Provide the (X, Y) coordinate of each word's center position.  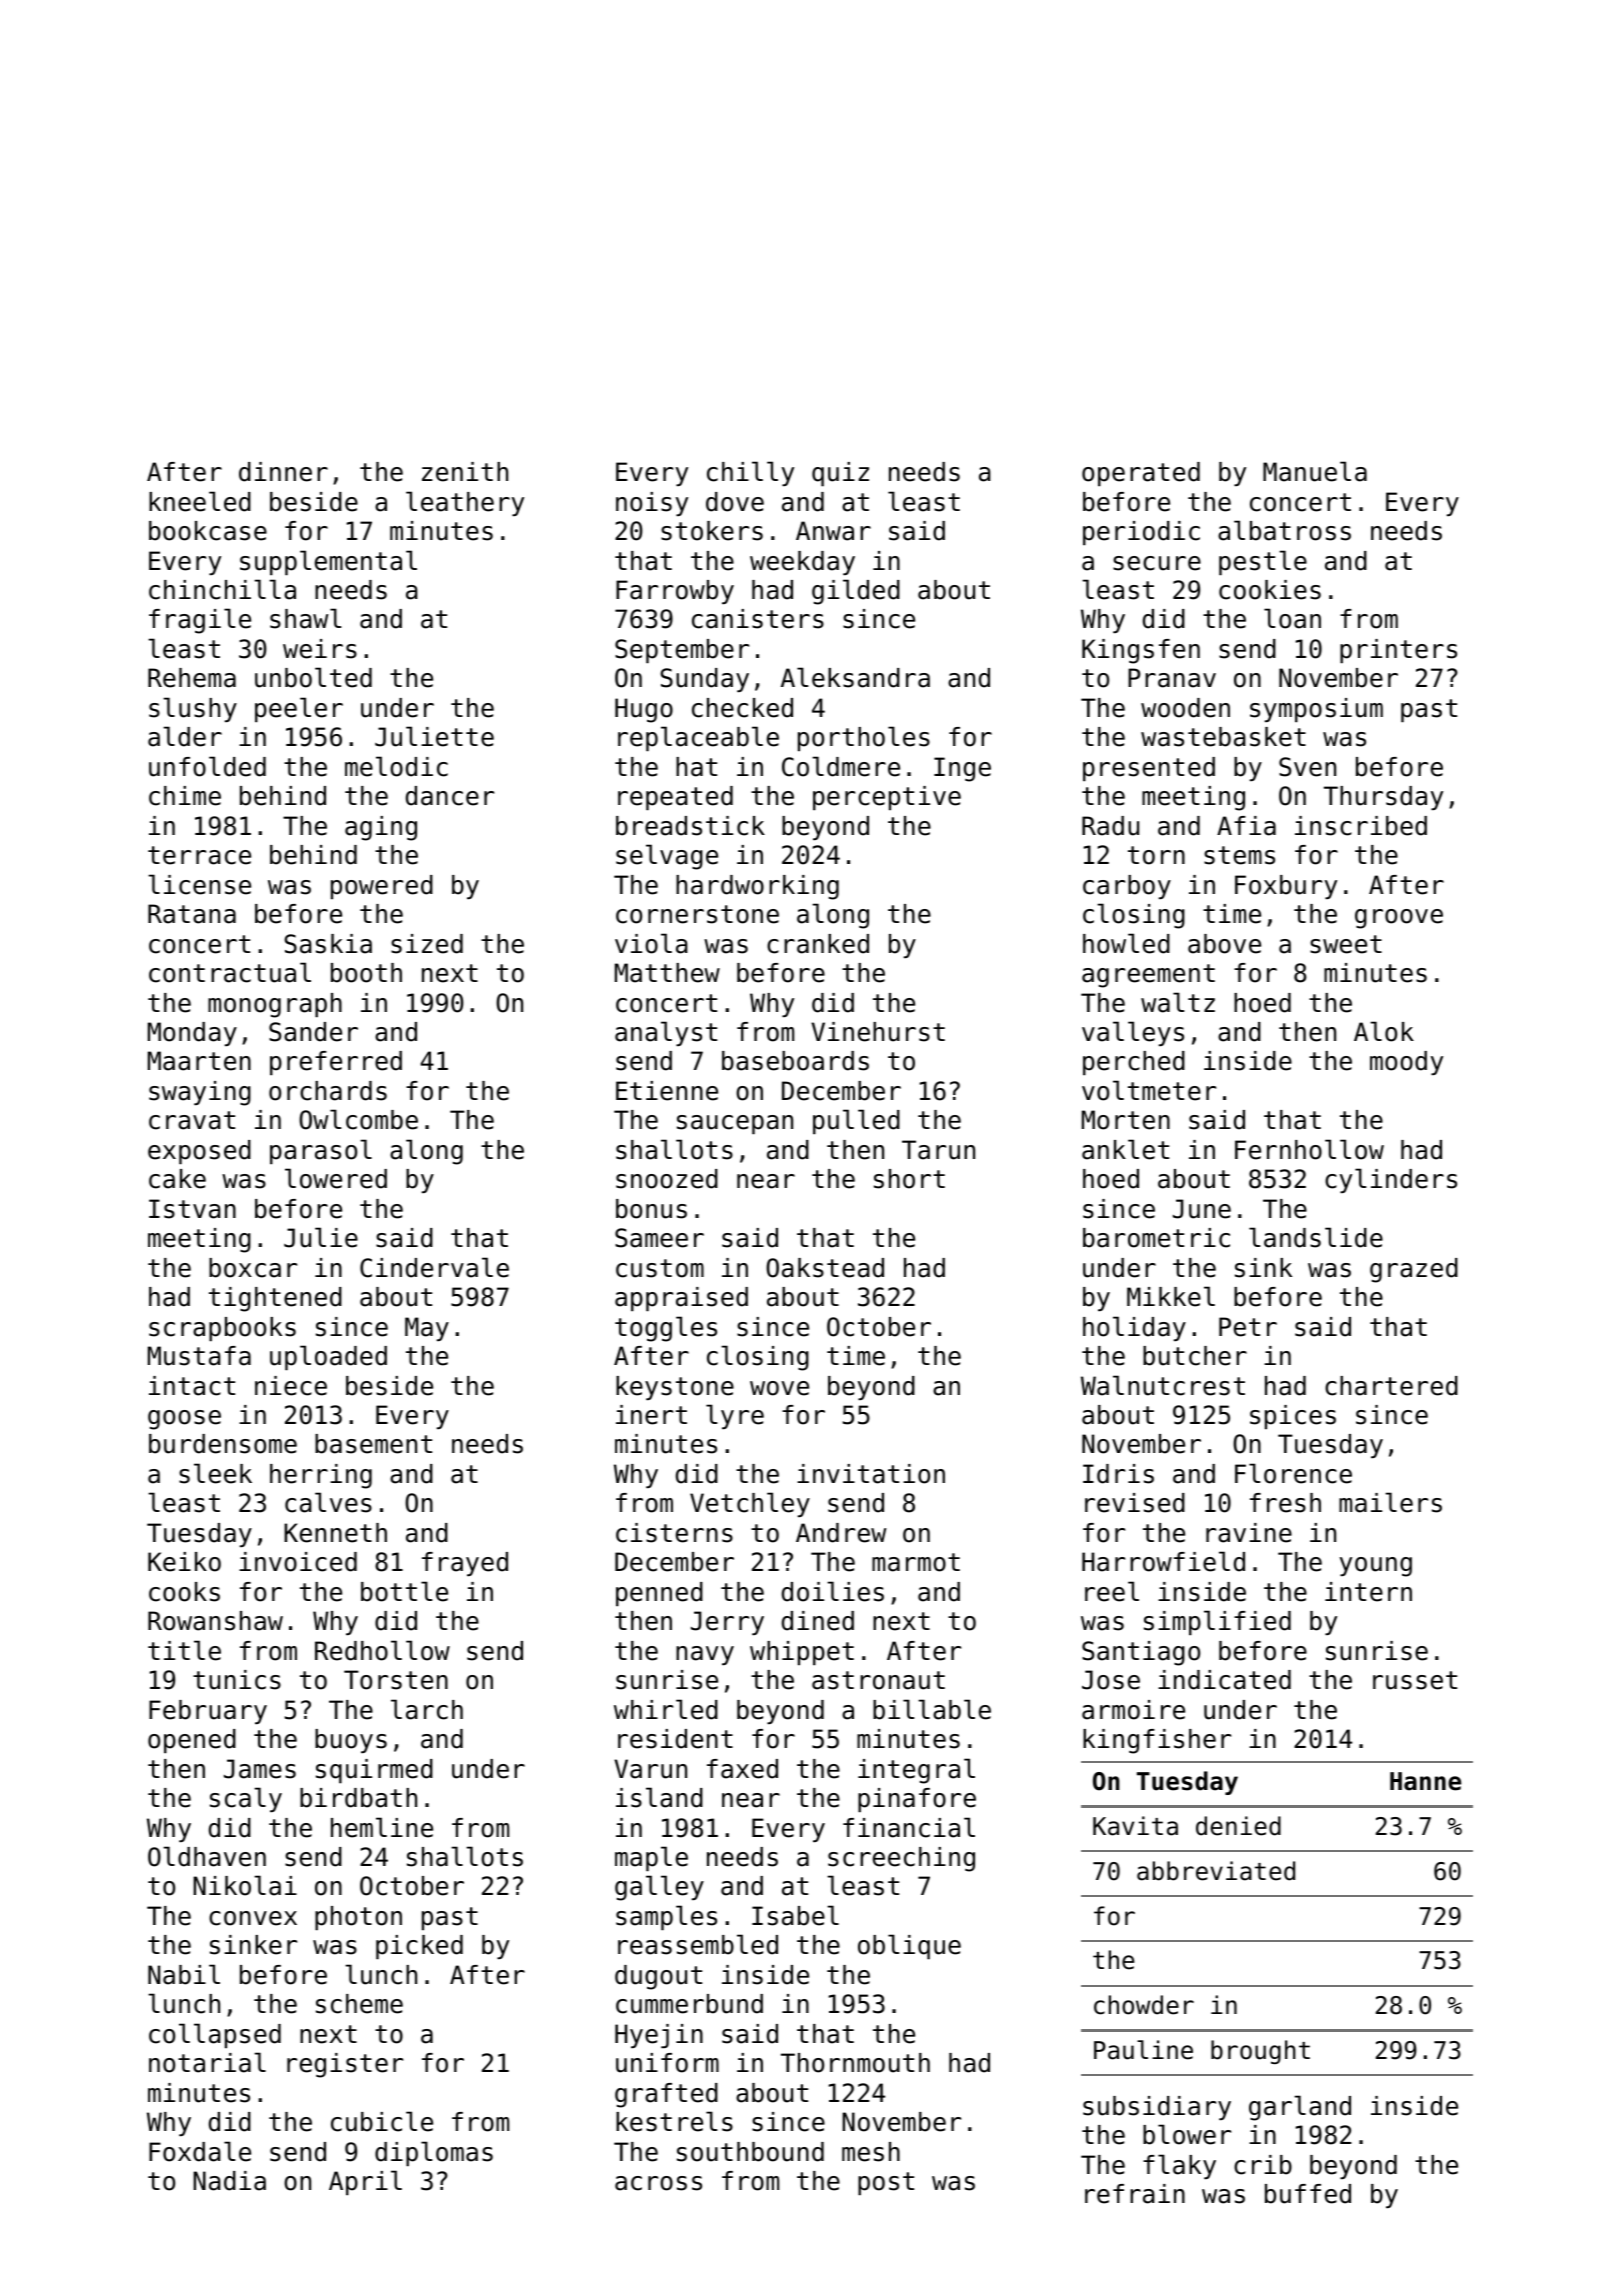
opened (192, 1741)
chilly (750, 473)
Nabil (184, 1974)
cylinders (1391, 1180)
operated (1141, 474)
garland (1300, 2108)
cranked (818, 944)
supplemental (328, 562)
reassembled (698, 1944)
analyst (666, 1033)
